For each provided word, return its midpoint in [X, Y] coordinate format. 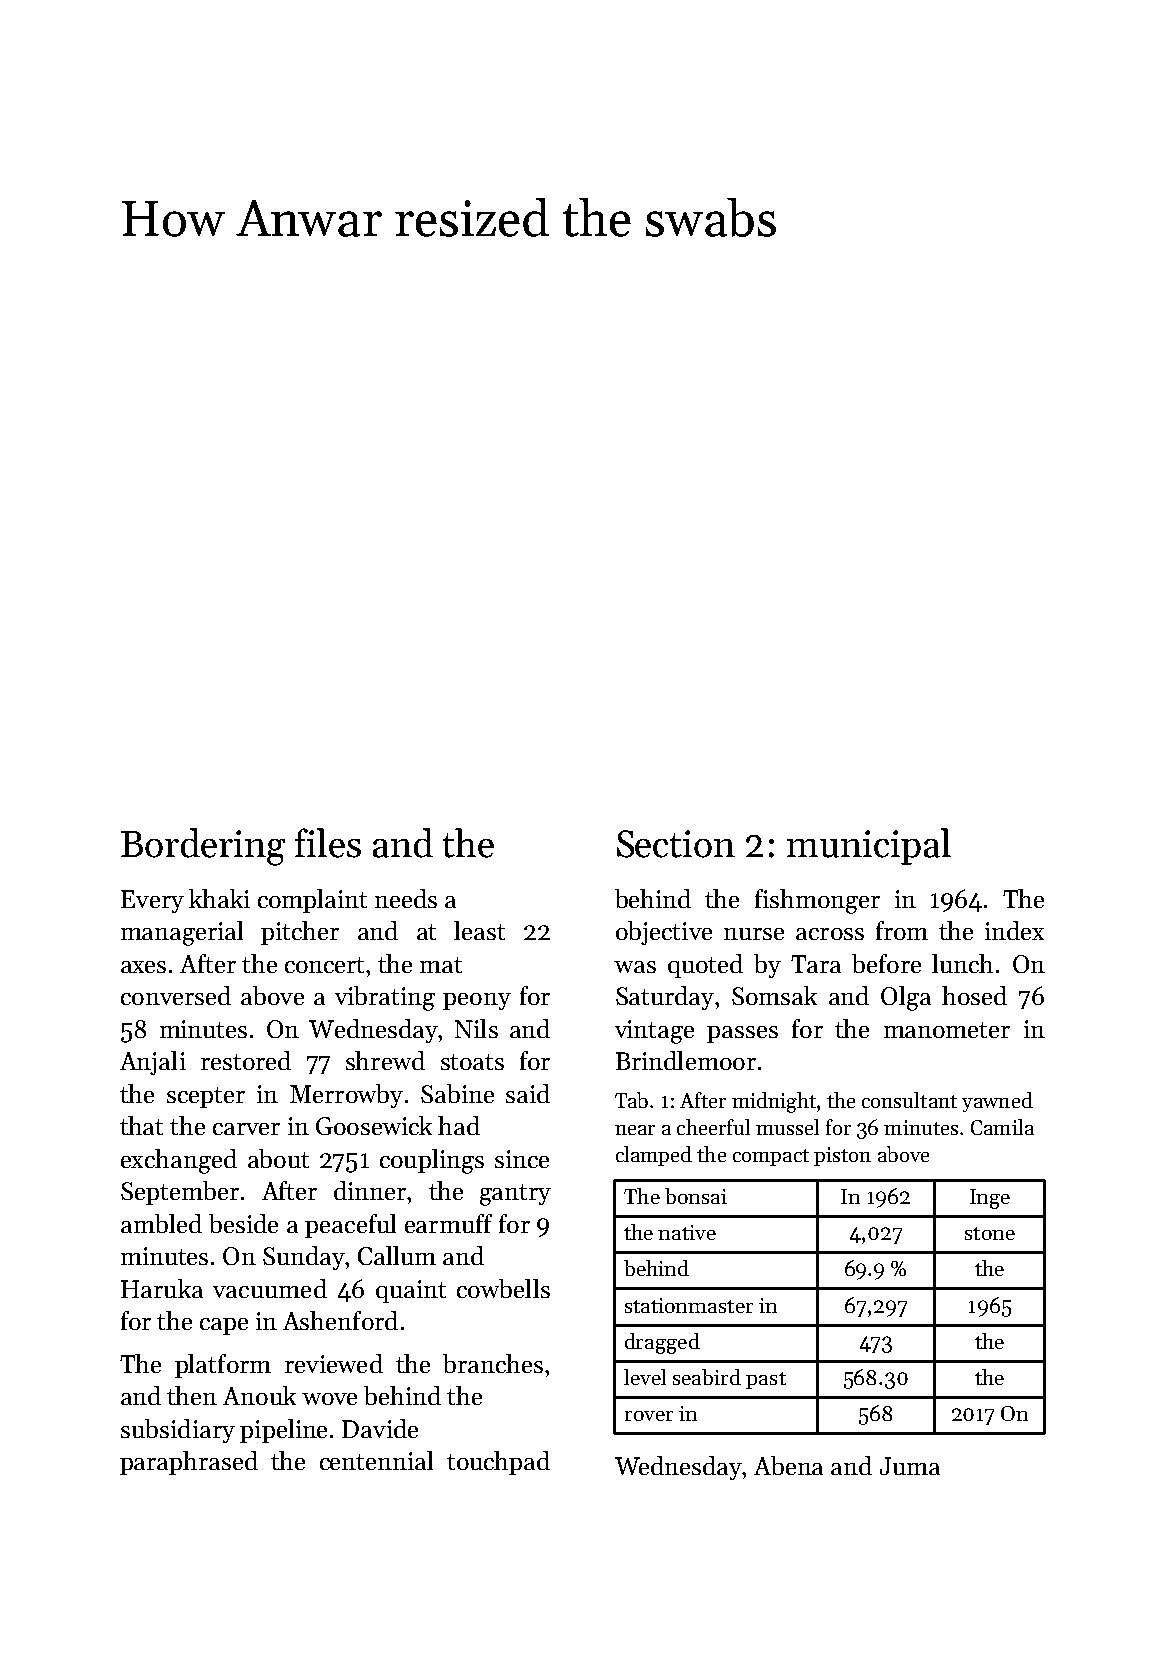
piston [842, 1156]
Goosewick [374, 1125]
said [528, 1093]
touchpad [498, 1463]
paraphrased [189, 1463]
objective [664, 933]
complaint [312, 901]
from [902, 930]
